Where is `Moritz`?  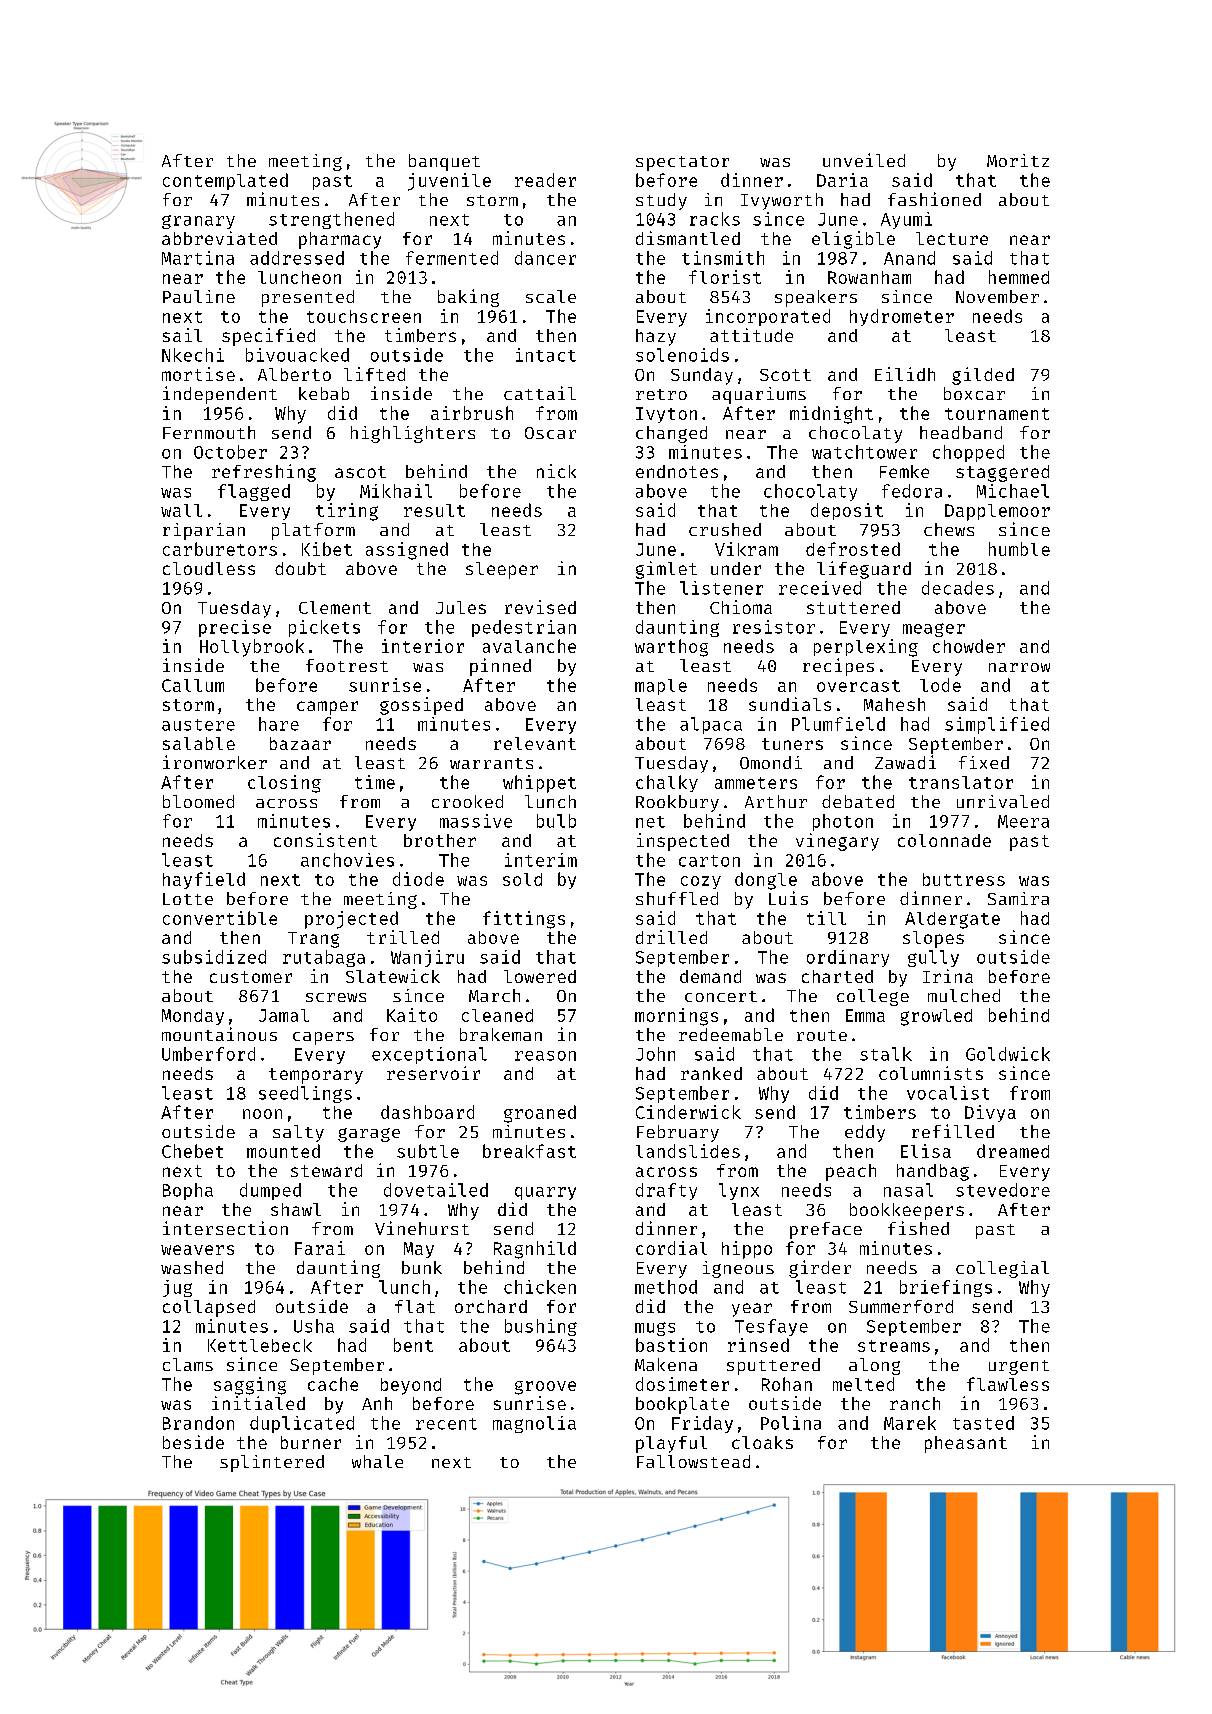 Moritz is located at coordinates (1018, 160).
